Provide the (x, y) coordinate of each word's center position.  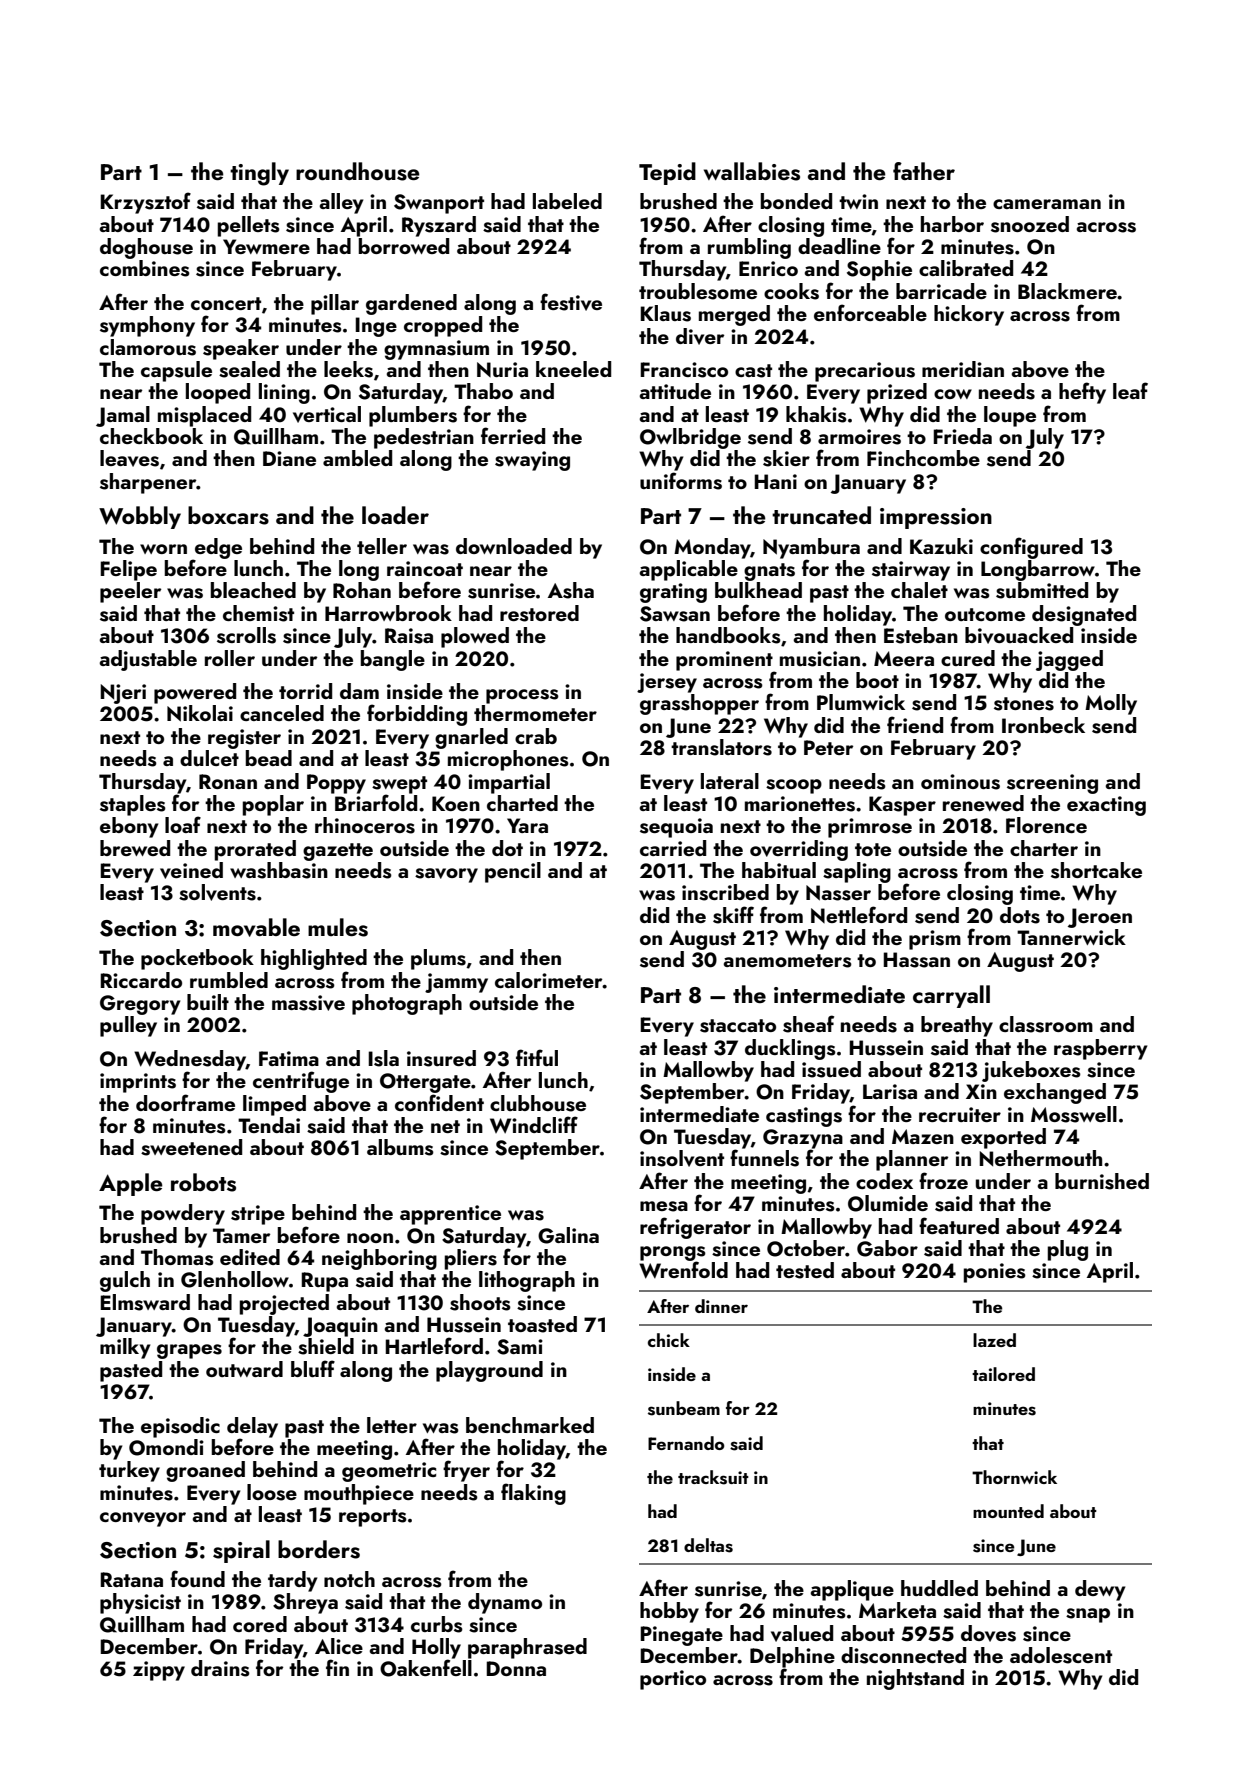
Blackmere (1067, 291)
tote (873, 849)
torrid (305, 691)
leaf (1130, 390)
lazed (994, 1340)
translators (721, 747)
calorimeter (549, 980)
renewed (983, 803)
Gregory (140, 1005)
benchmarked (530, 1425)
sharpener (148, 483)
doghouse (146, 248)
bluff (313, 1368)
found (197, 1578)
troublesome (698, 291)
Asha (571, 590)
